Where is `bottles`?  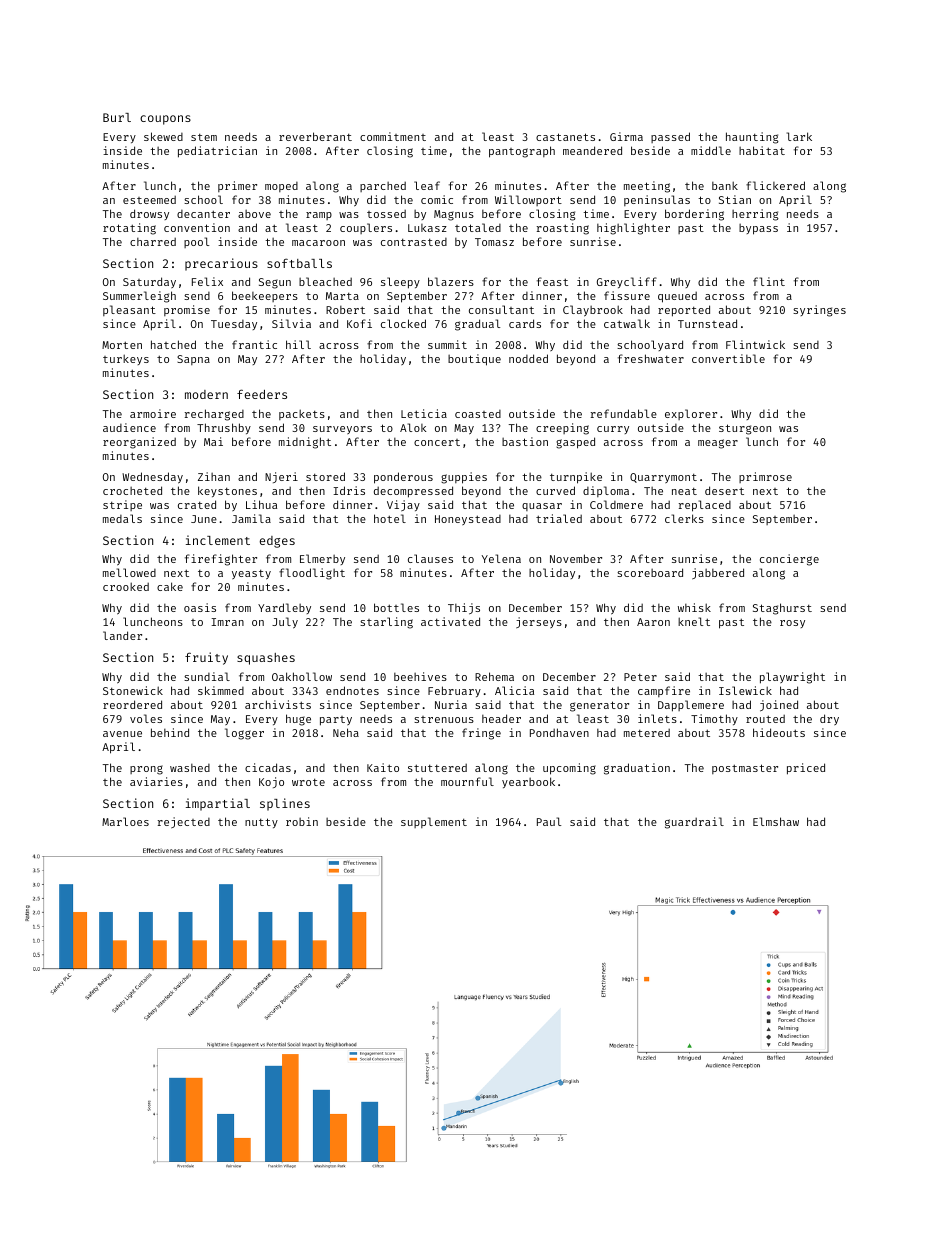
bottles is located at coordinates (396, 607).
